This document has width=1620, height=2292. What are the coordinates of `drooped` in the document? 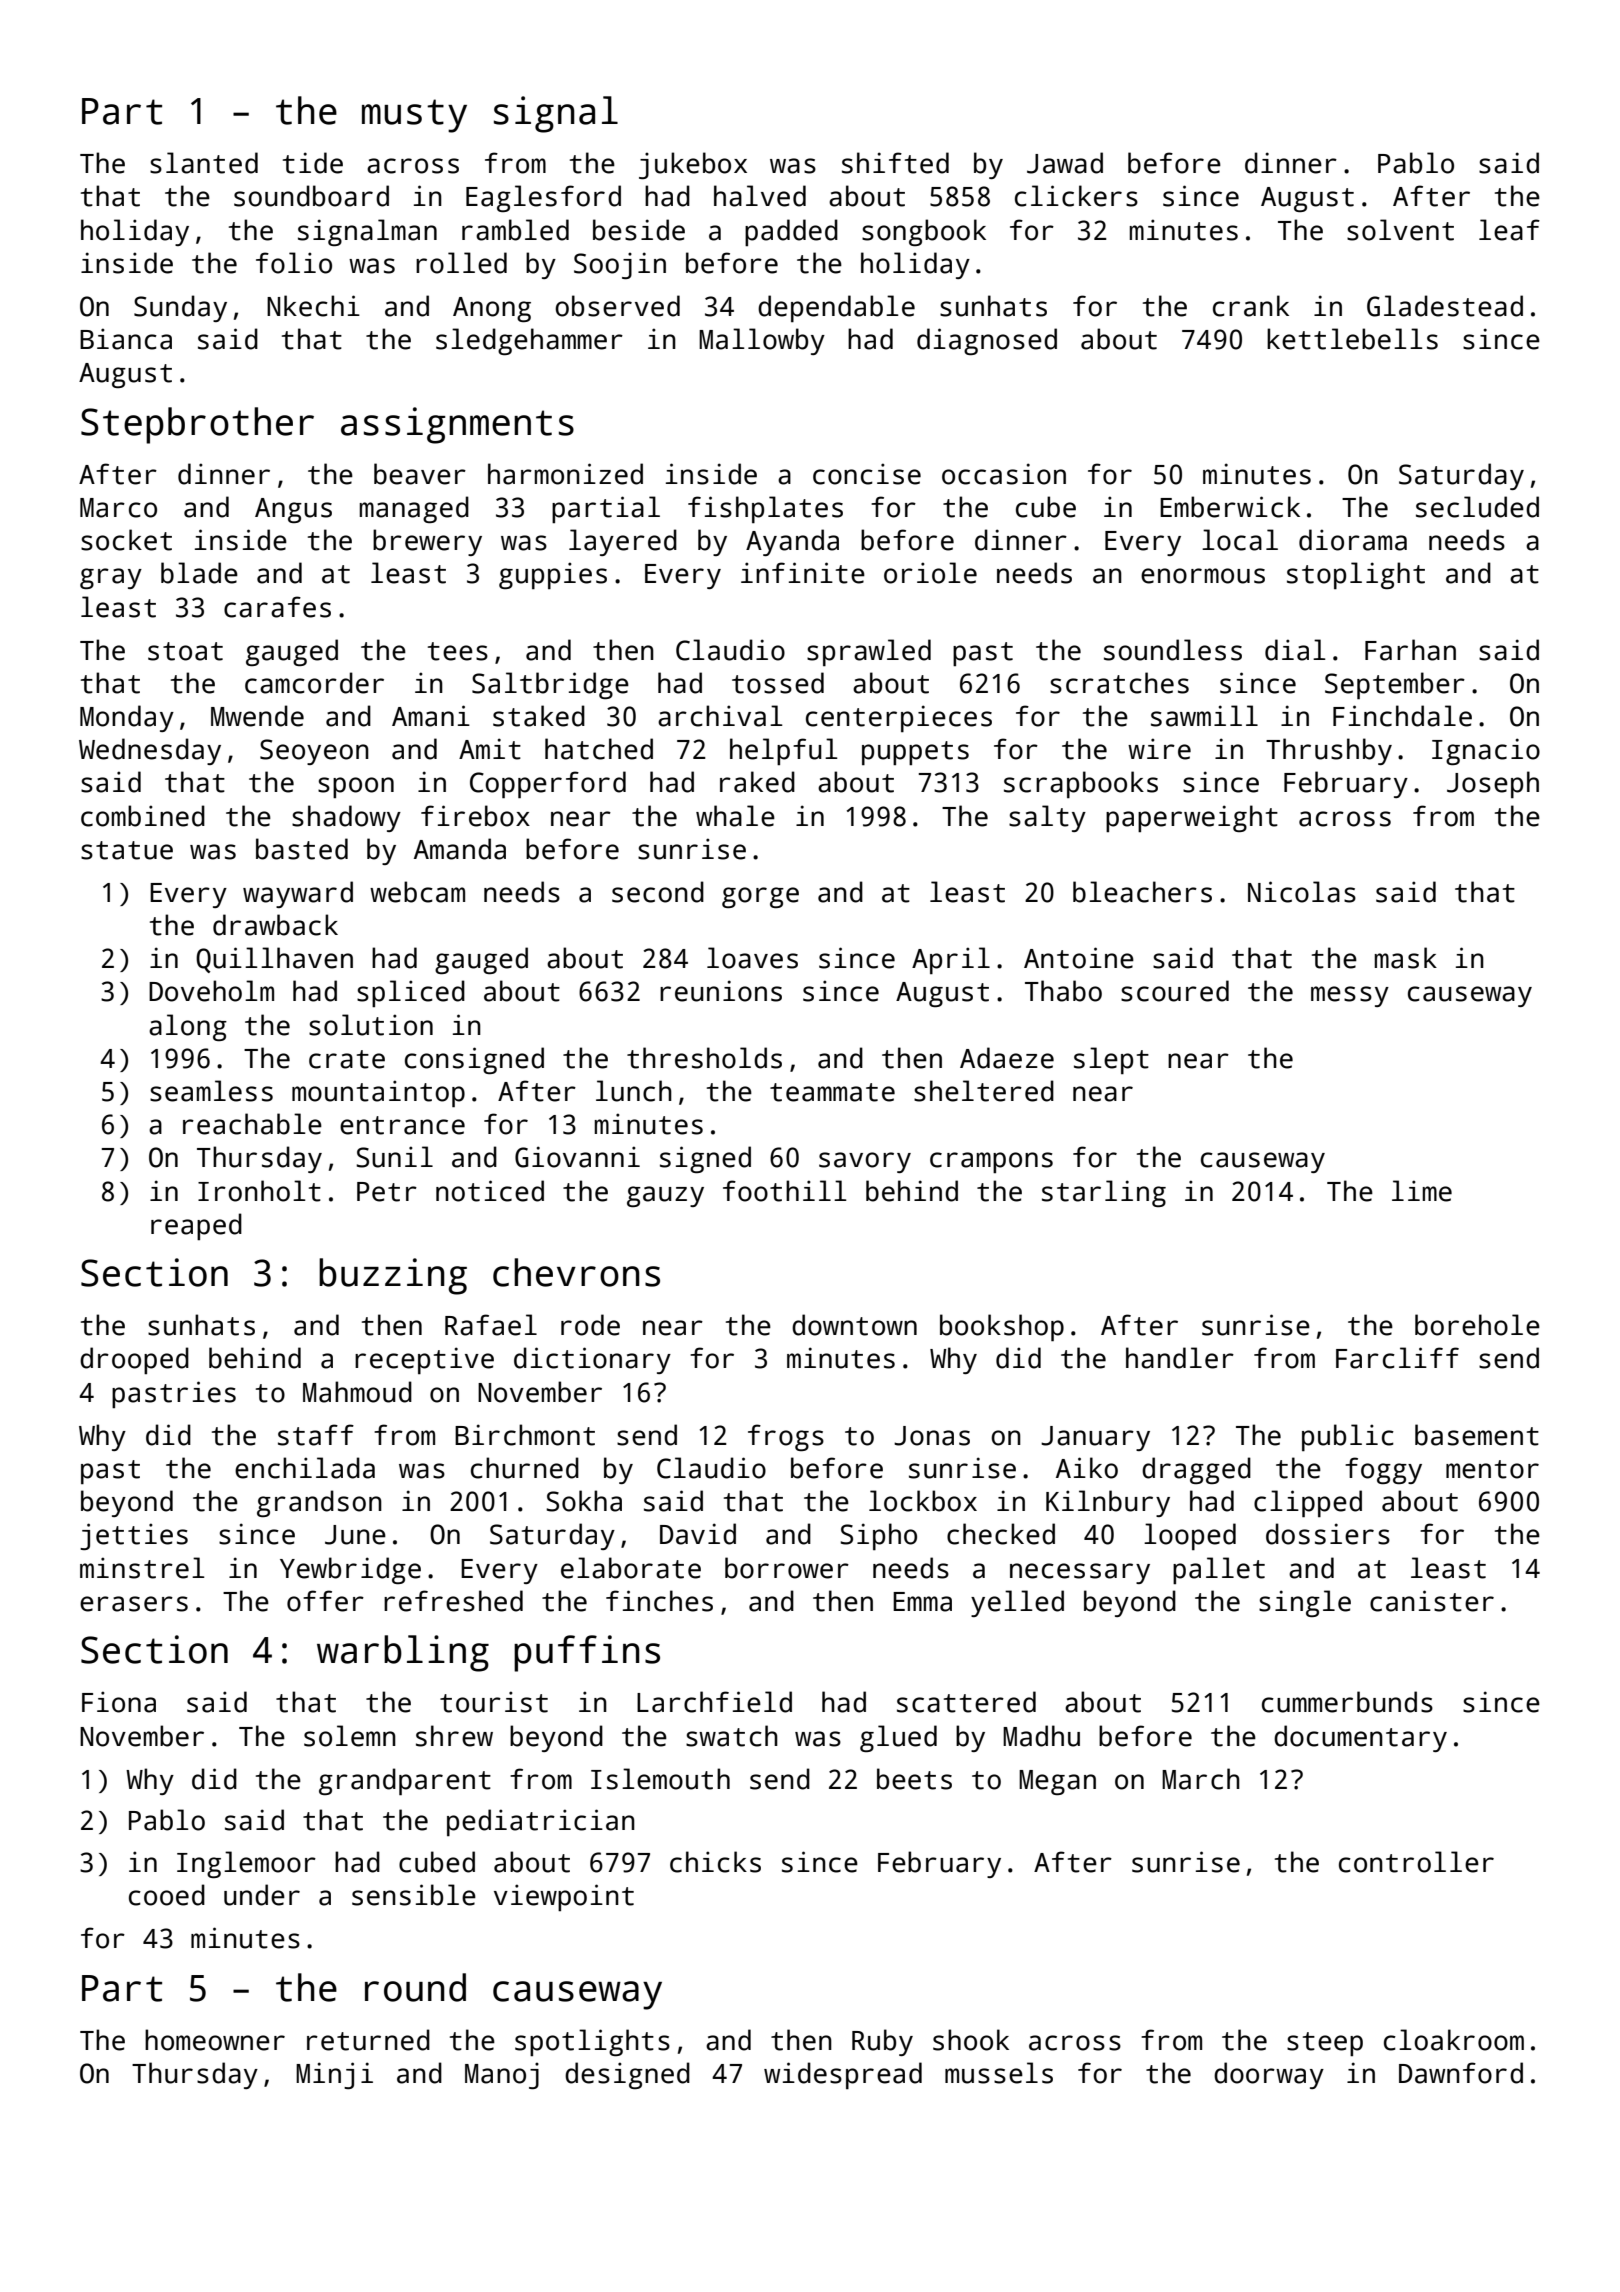 It's located at (134, 1360).
